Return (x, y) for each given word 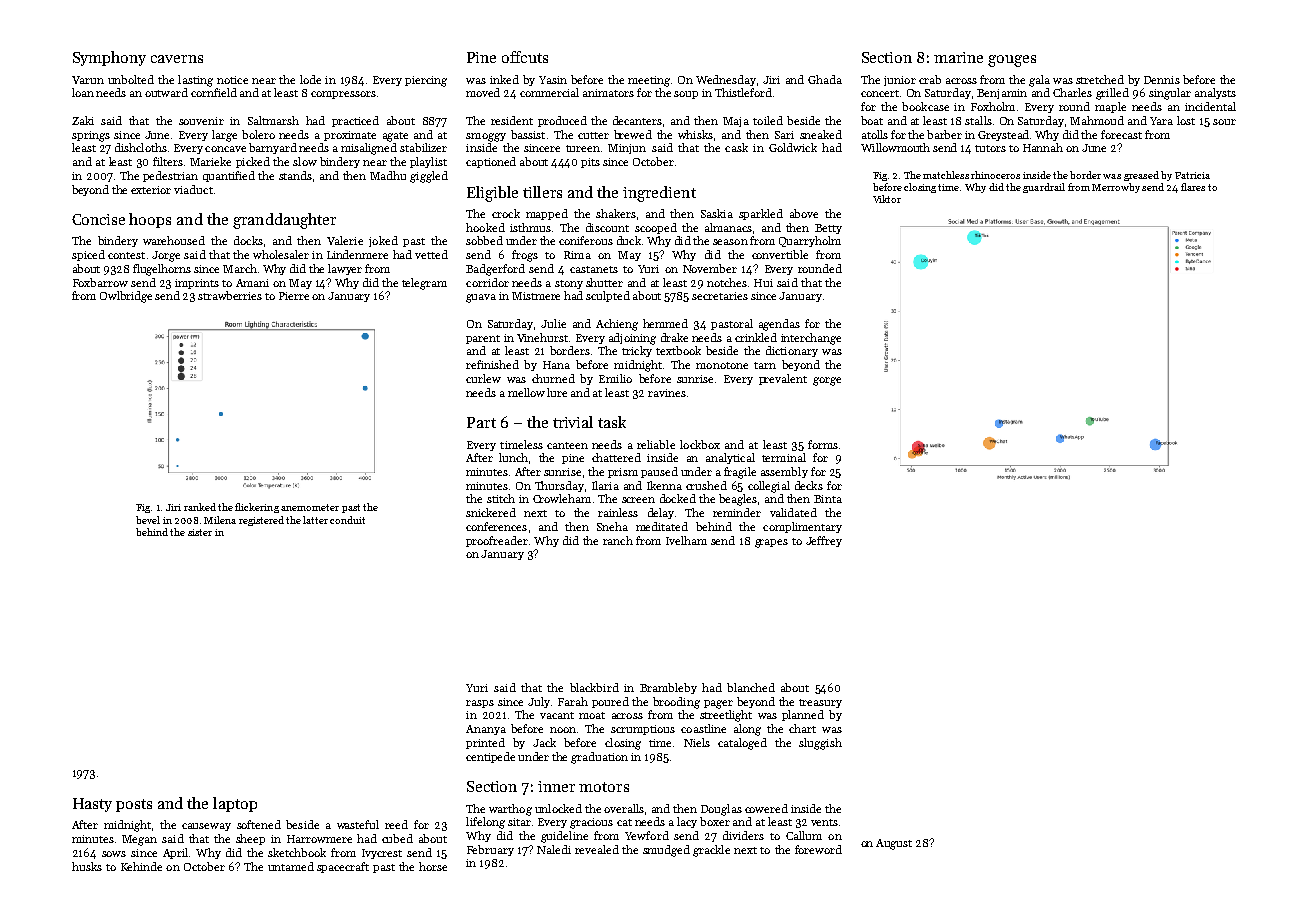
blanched (751, 687)
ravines (667, 393)
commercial (549, 92)
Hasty (92, 805)
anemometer (310, 507)
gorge (827, 381)
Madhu (388, 175)
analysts (1215, 93)
